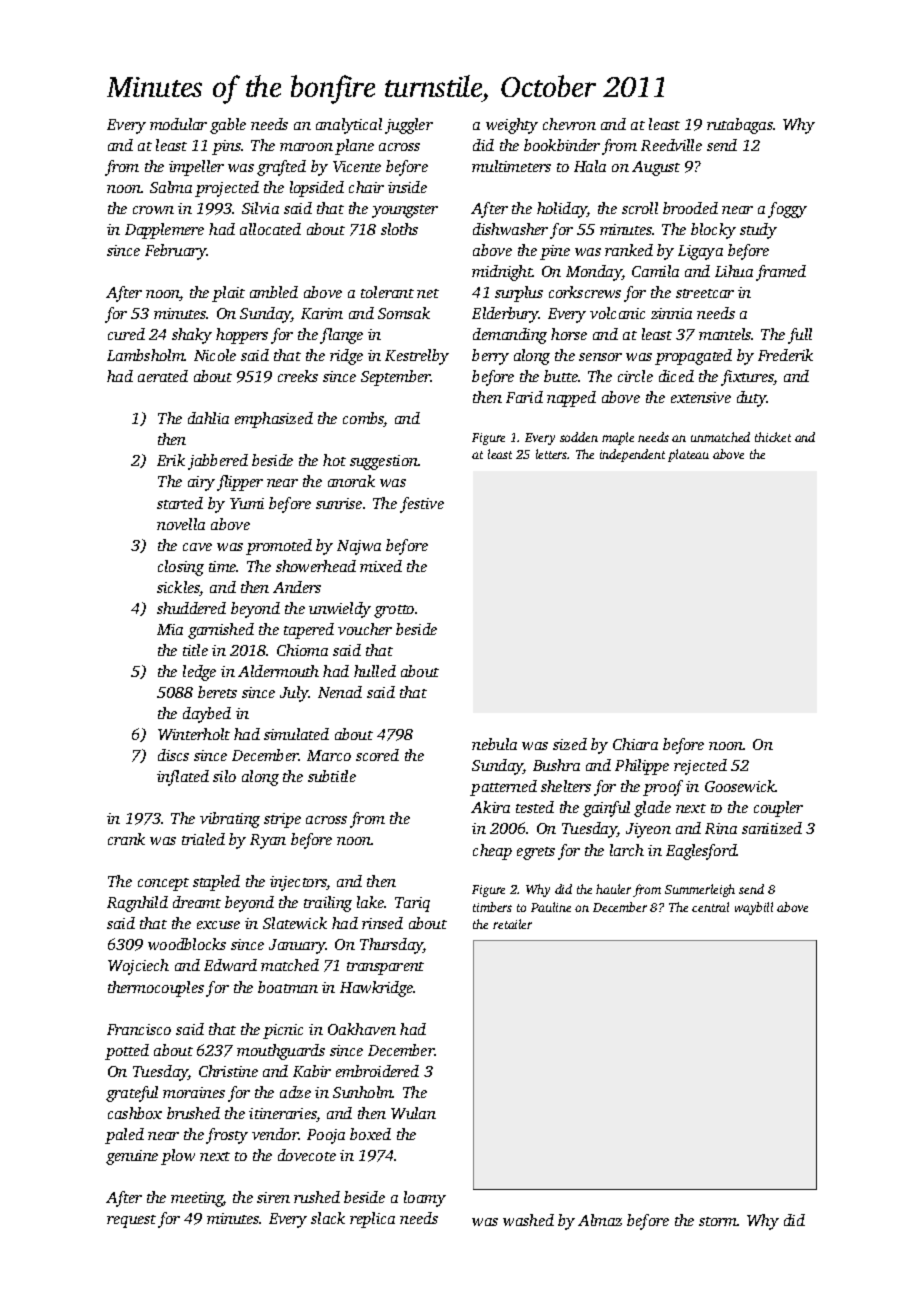 The image size is (924, 1308). Describe the element at coordinates (228, 126) in the screenshot. I see `gable` at that location.
